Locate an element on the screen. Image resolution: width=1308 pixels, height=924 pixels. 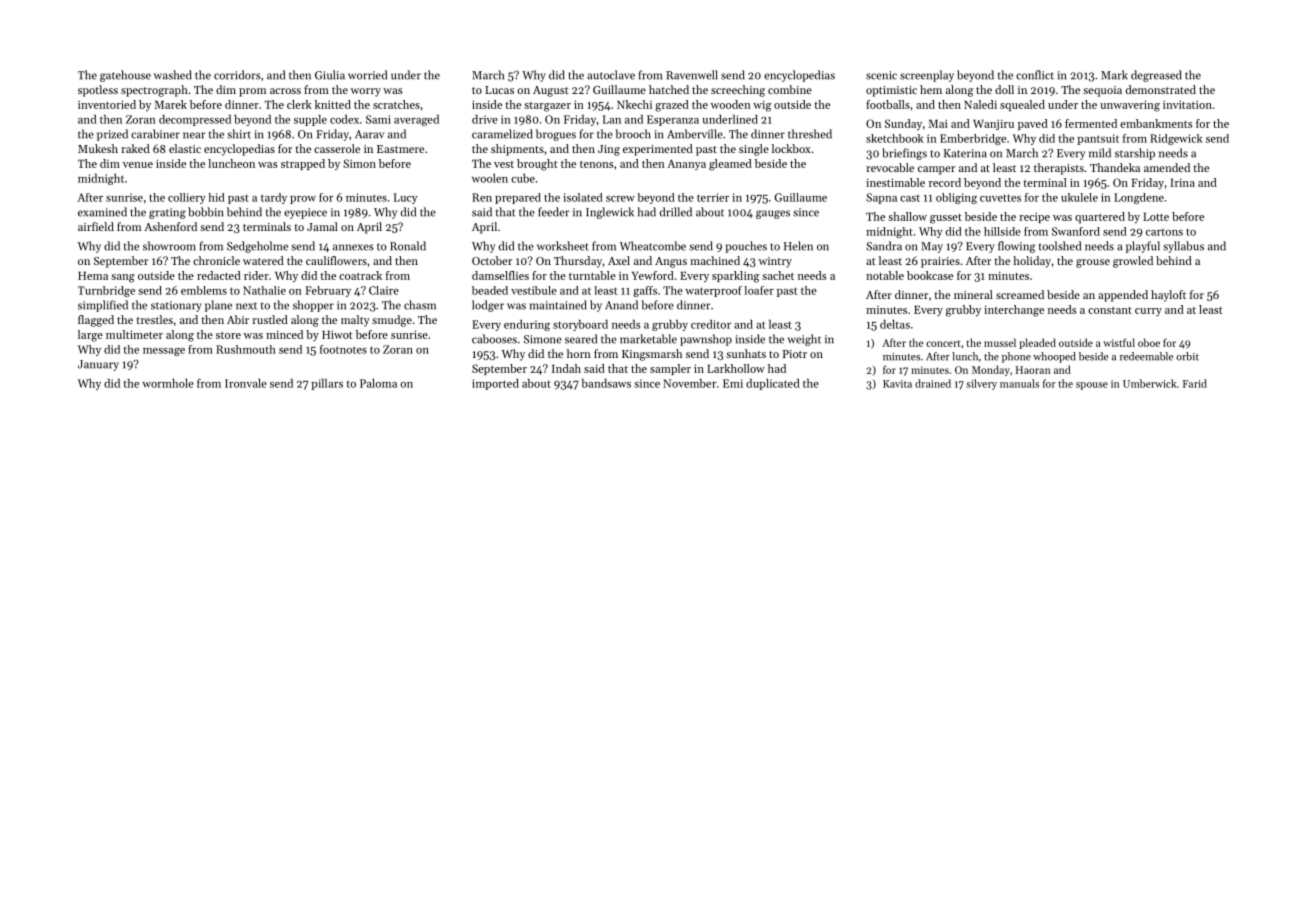
venue is located at coordinates (138, 165).
